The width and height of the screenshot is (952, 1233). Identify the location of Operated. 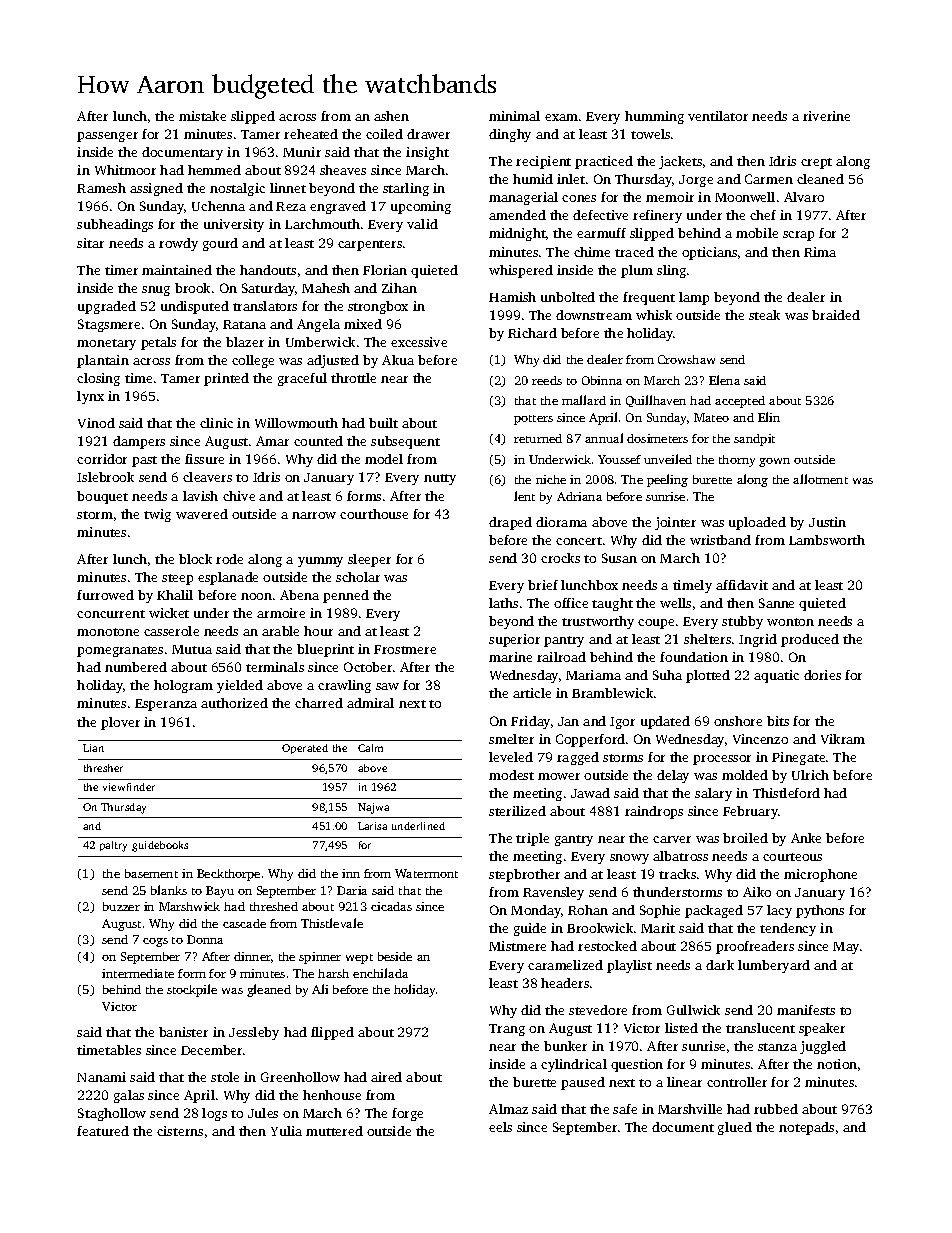
(305, 749).
